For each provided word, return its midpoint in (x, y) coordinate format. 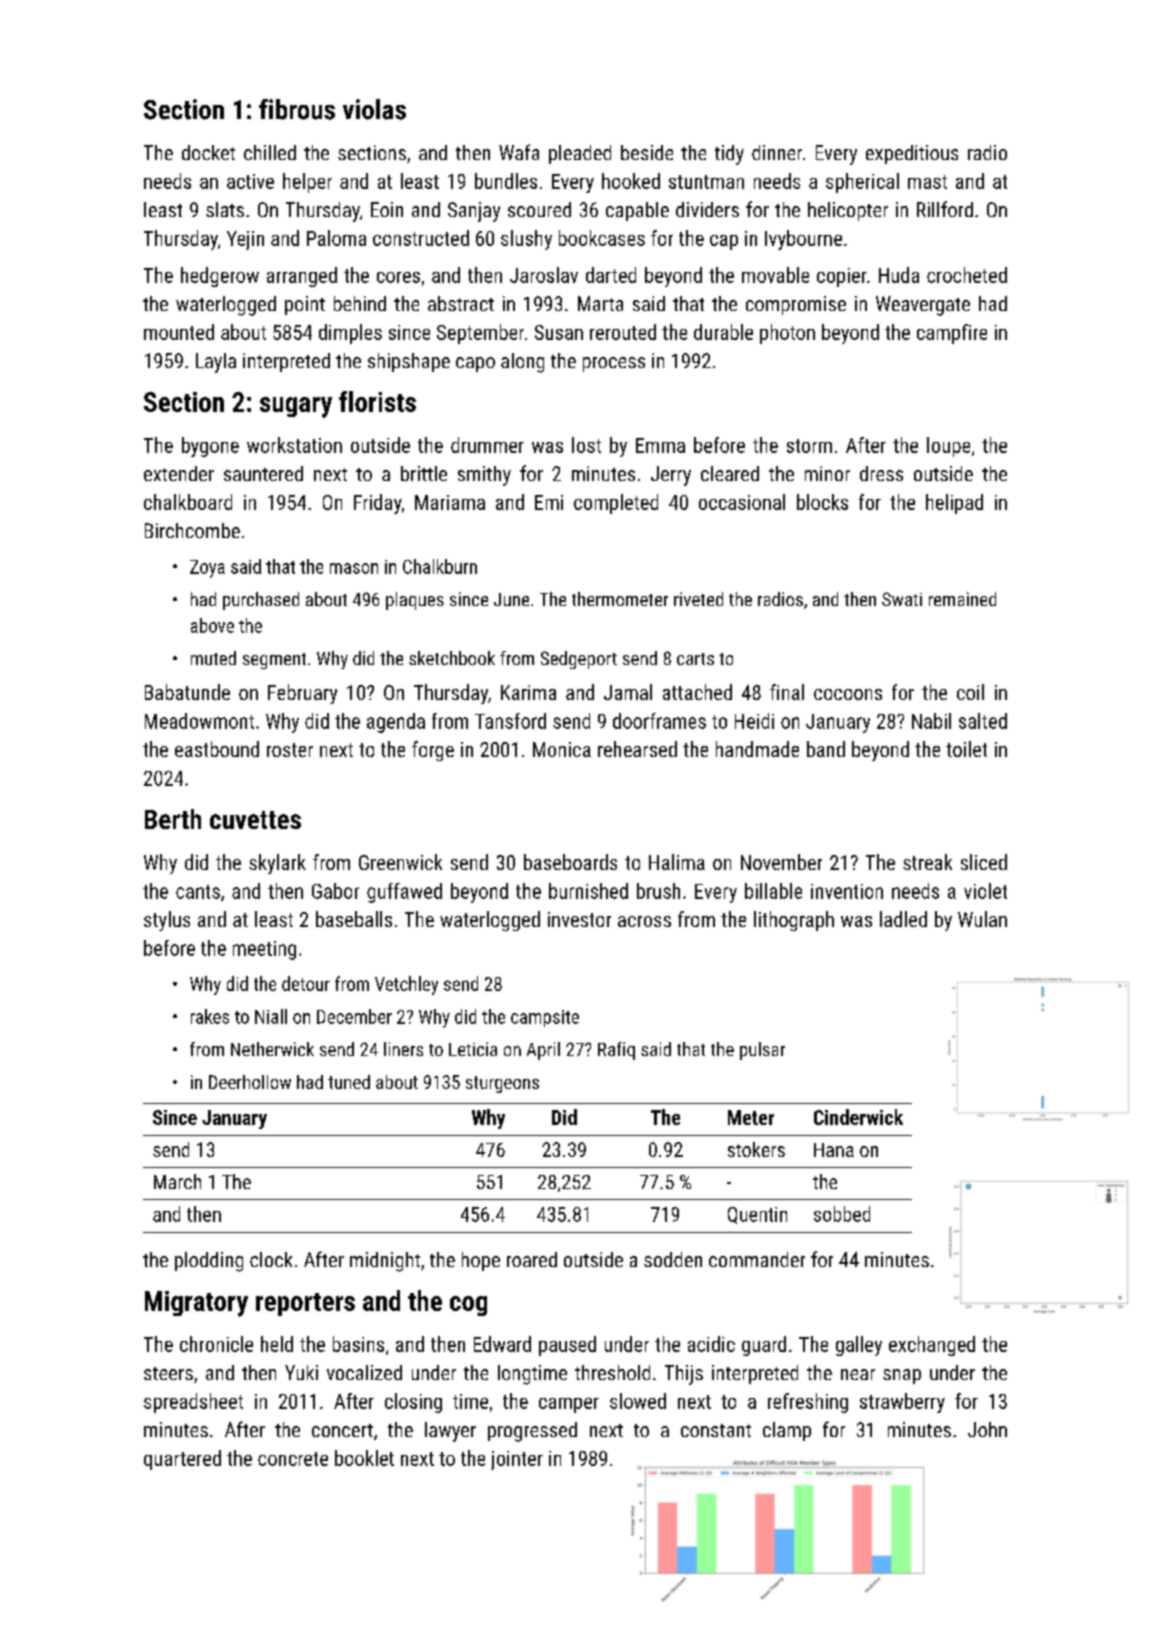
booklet (364, 1458)
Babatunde (187, 692)
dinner (777, 152)
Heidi (754, 721)
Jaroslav (544, 275)
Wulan (982, 919)
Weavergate (923, 306)
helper (307, 183)
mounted (179, 332)
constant (716, 1430)
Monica (562, 749)
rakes (210, 1016)
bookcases (602, 238)
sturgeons (502, 1084)
